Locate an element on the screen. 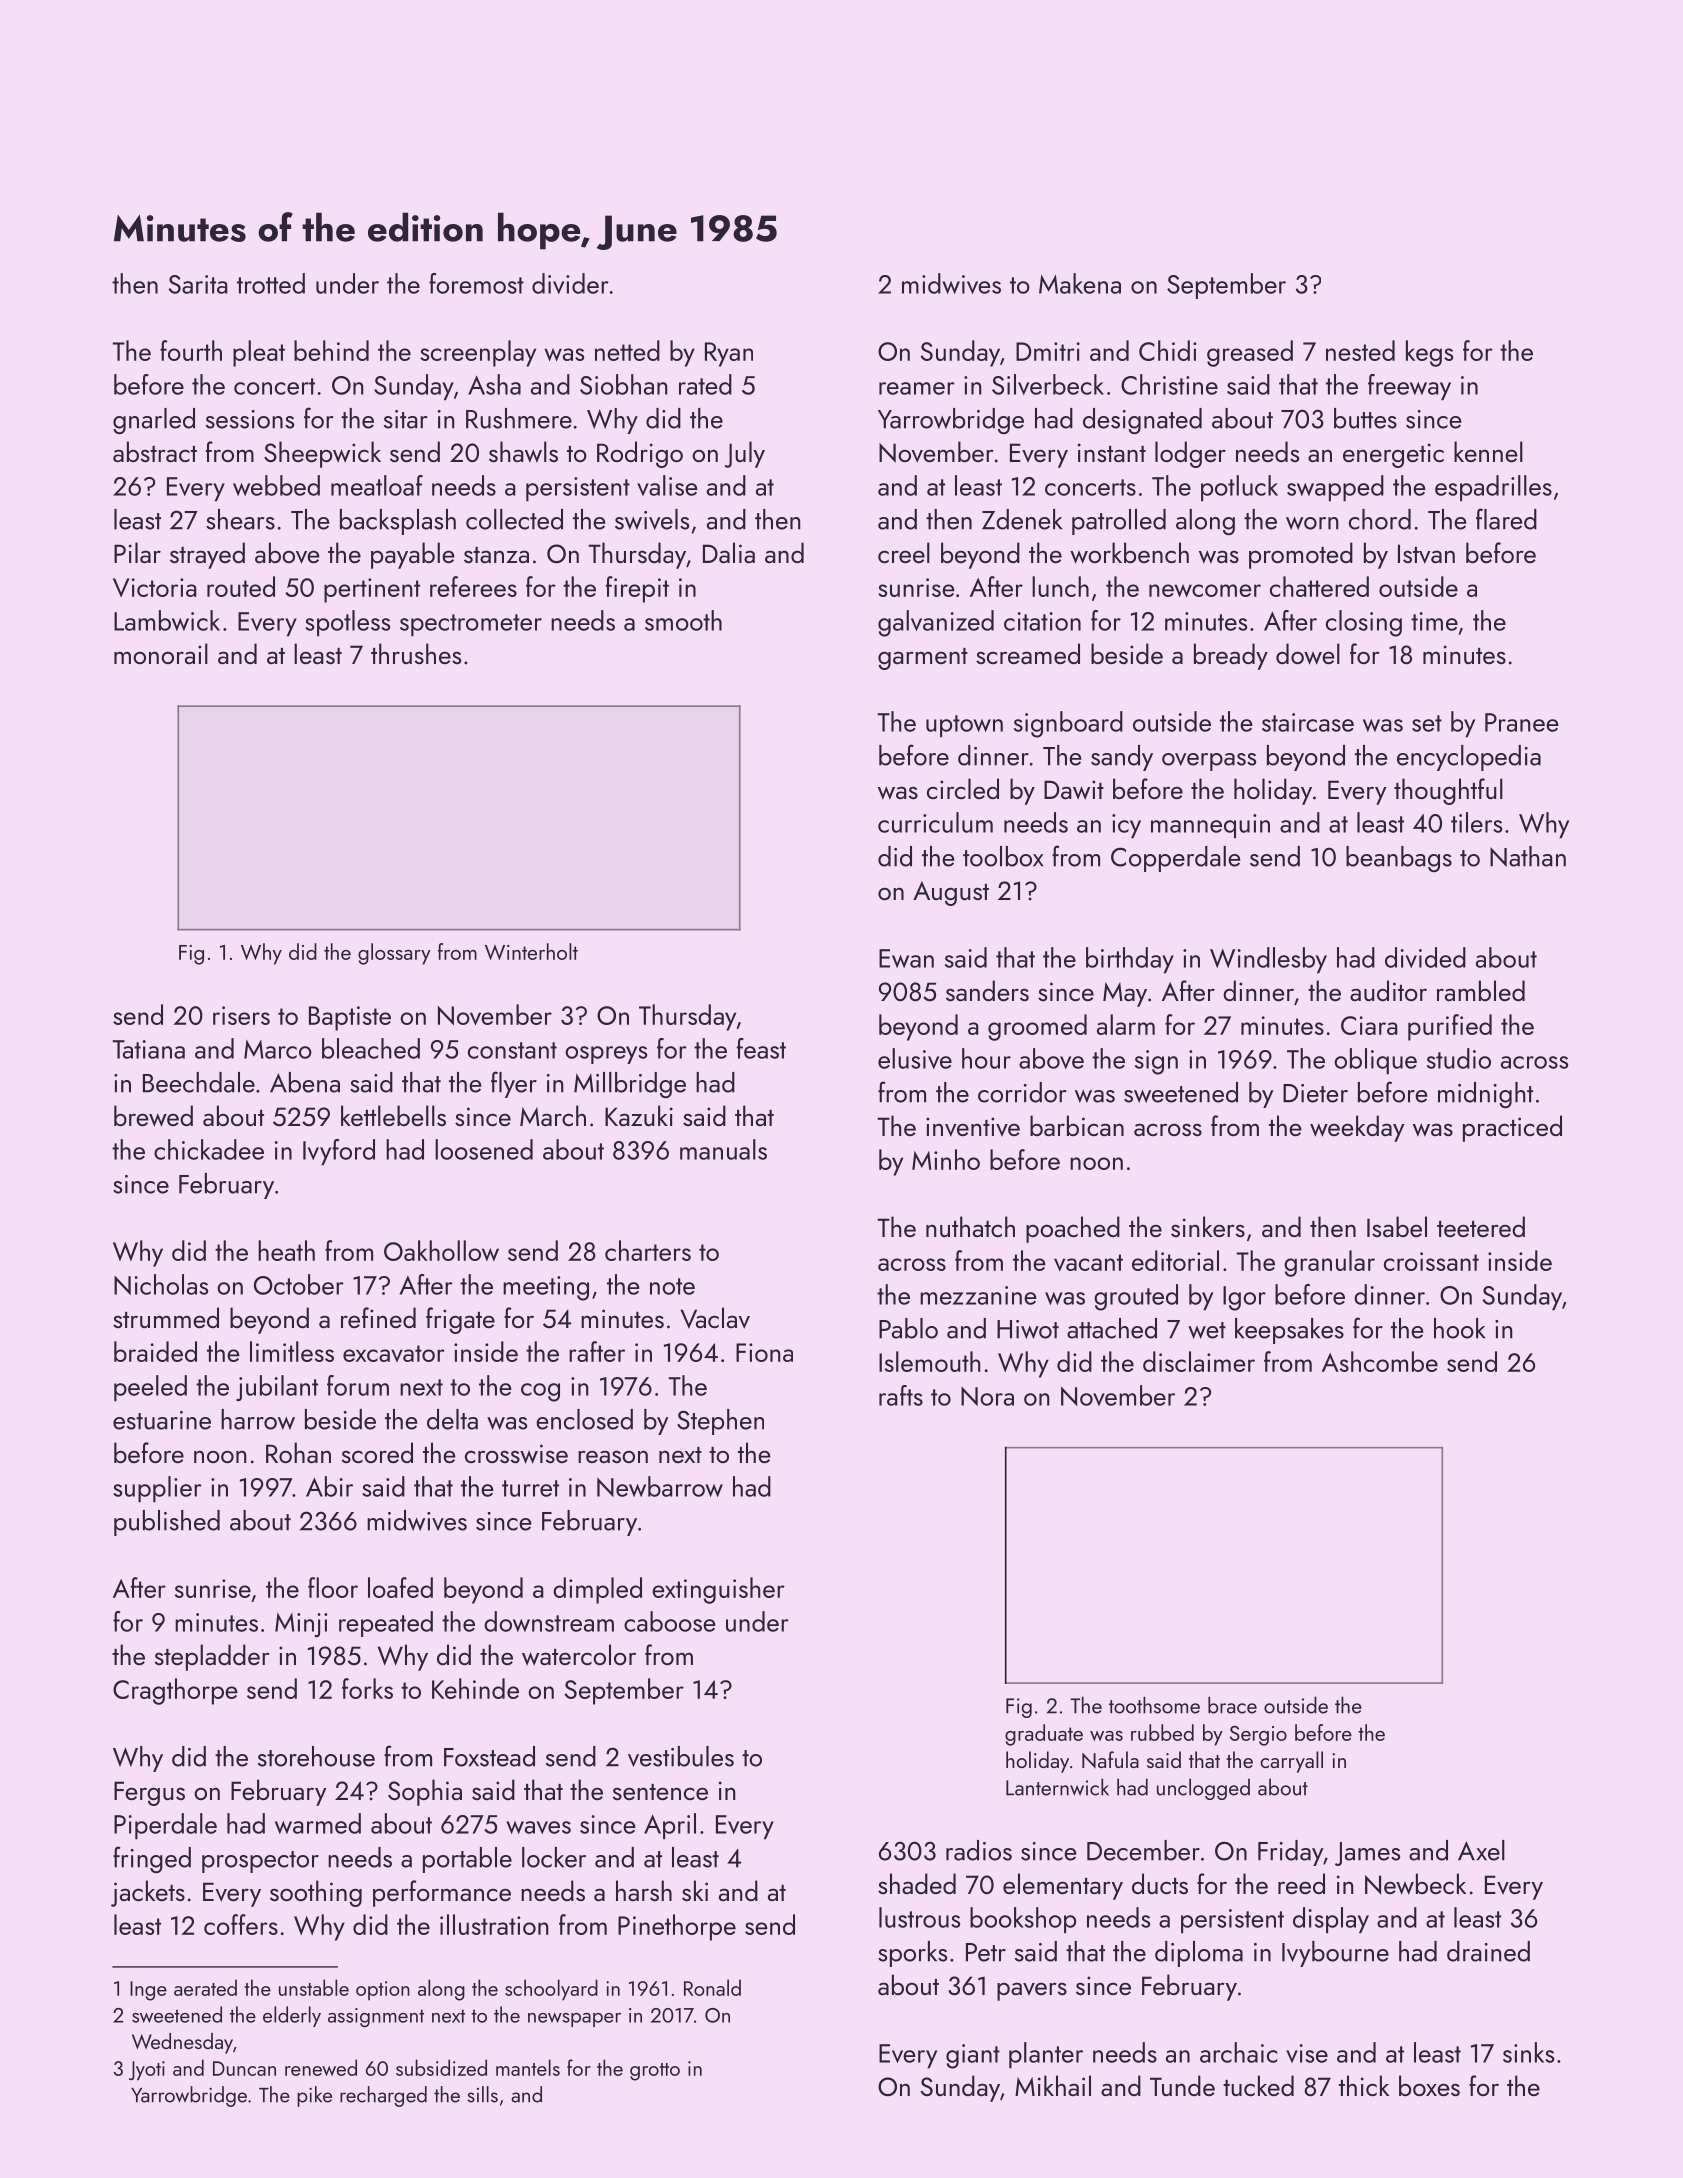 The width and height of the screenshot is (1683, 2178). Tatiana is located at coordinates (149, 1049).
